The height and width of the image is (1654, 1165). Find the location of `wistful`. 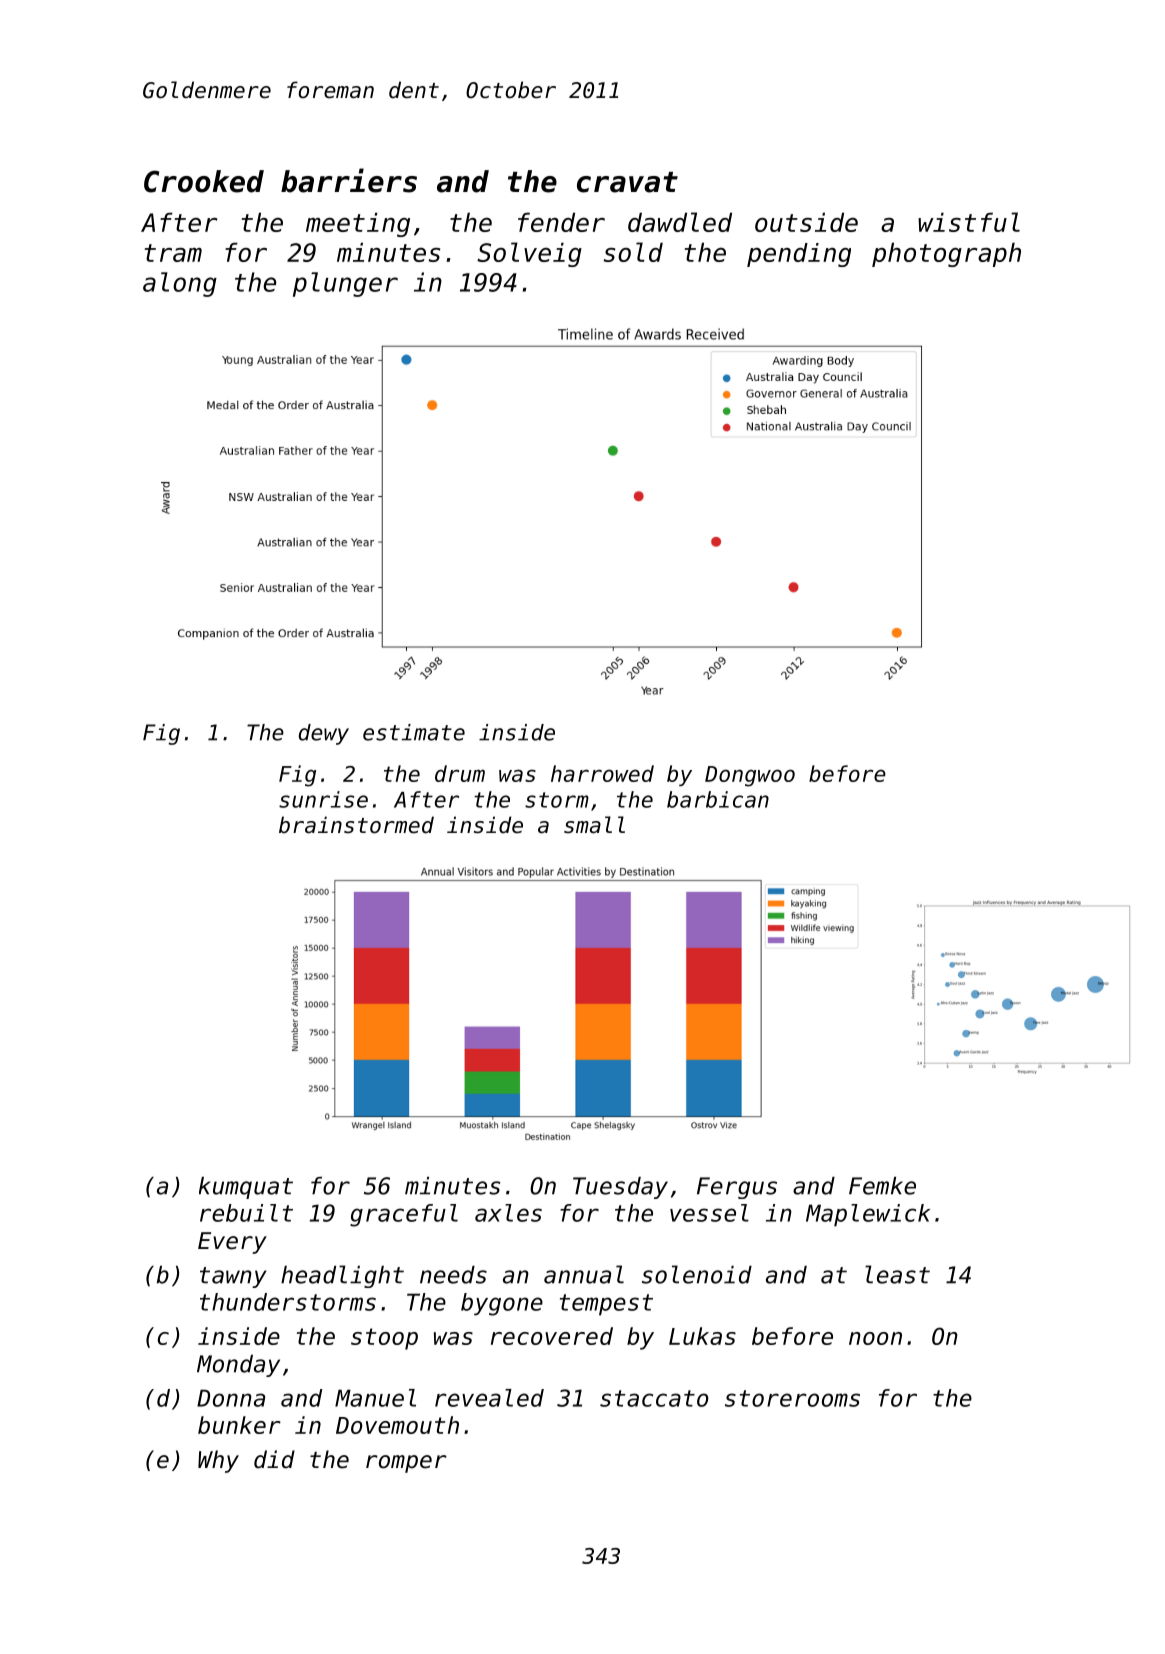

wistful is located at coordinates (969, 222).
